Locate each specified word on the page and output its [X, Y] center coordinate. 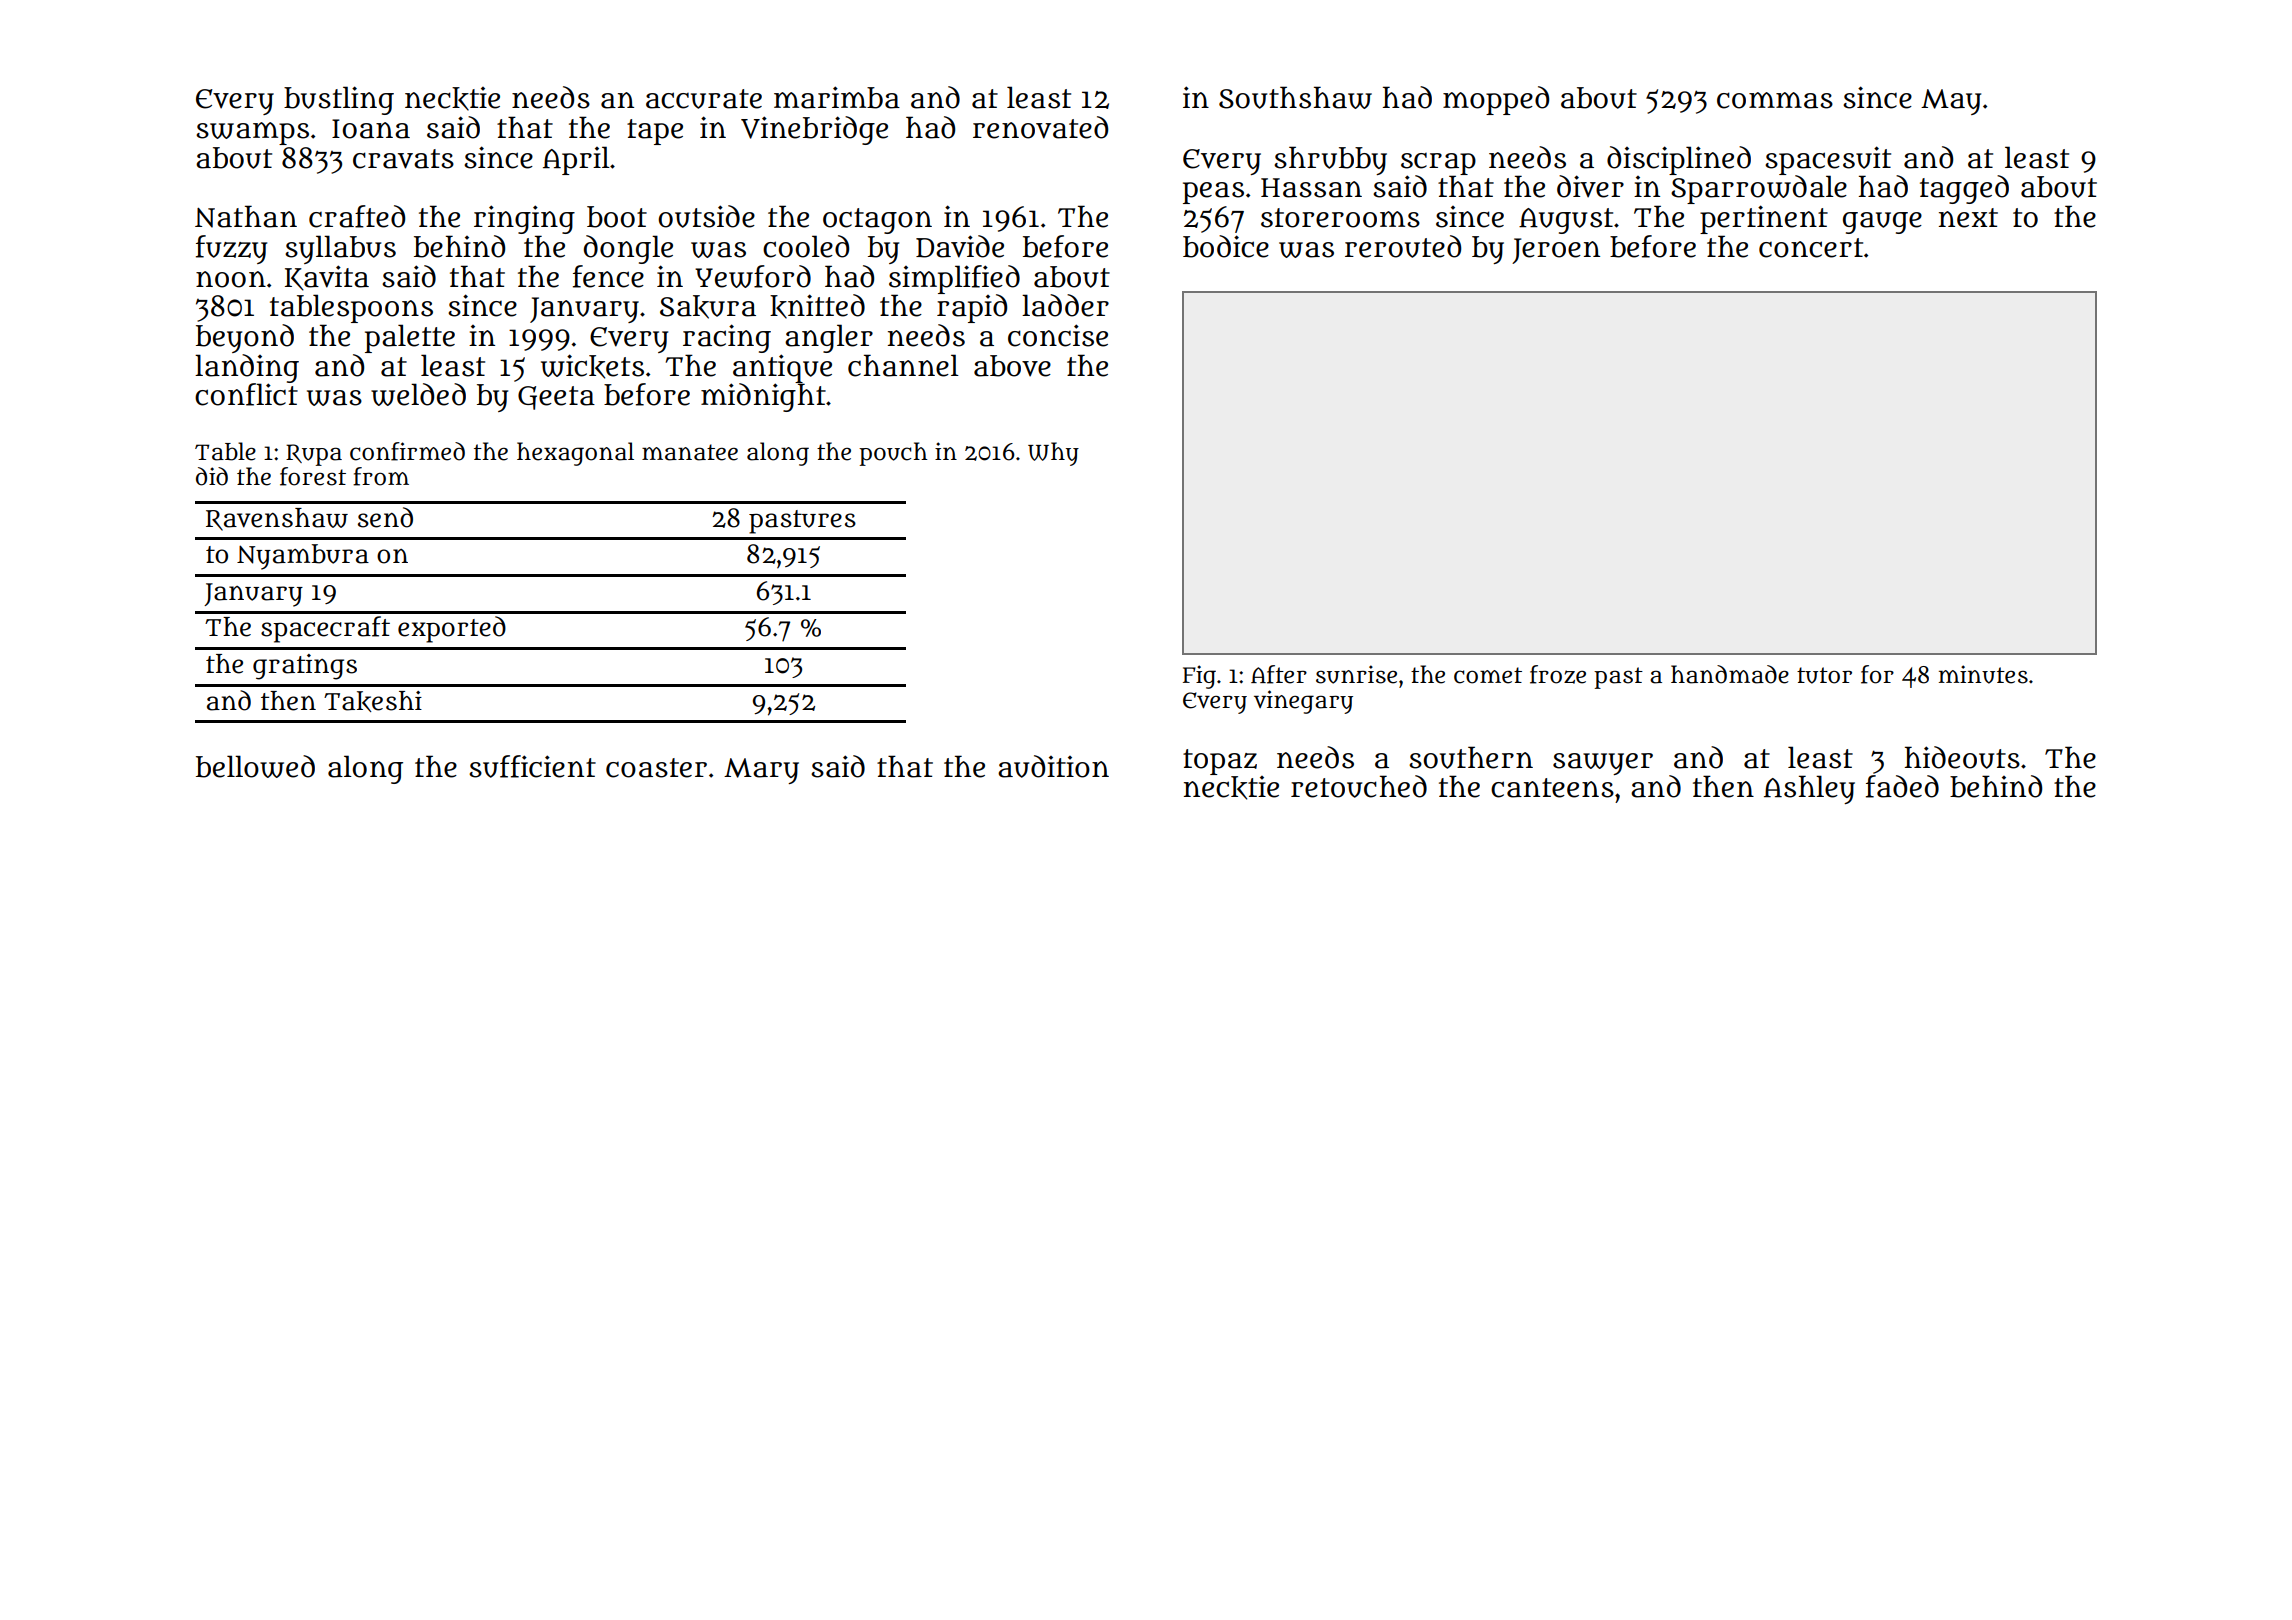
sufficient [532, 766]
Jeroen [1556, 251]
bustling [339, 100]
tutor [1824, 675]
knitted [817, 306]
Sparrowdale [1759, 189]
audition [1053, 766]
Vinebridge [814, 130]
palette [410, 338]
